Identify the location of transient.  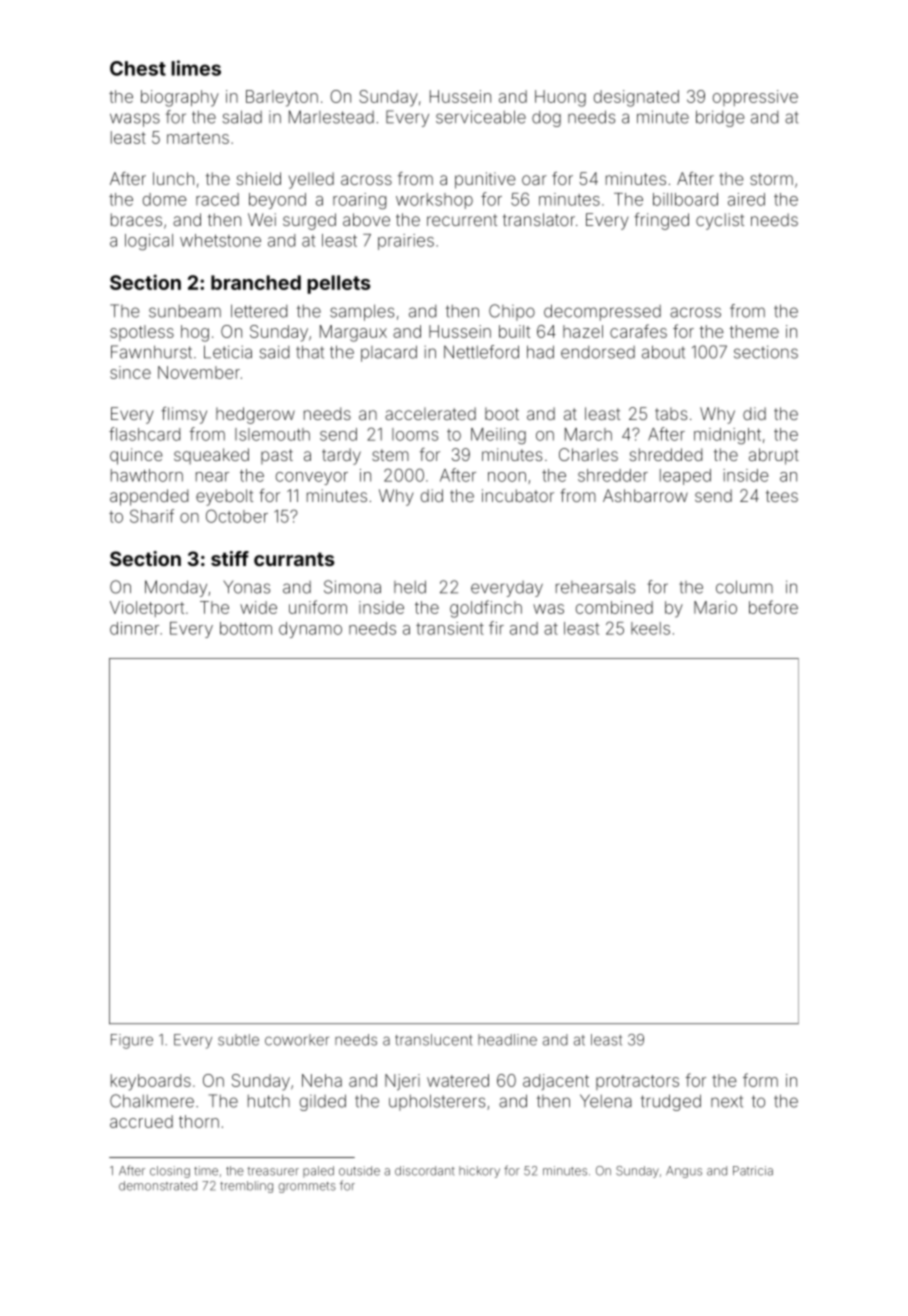
(450, 628).
